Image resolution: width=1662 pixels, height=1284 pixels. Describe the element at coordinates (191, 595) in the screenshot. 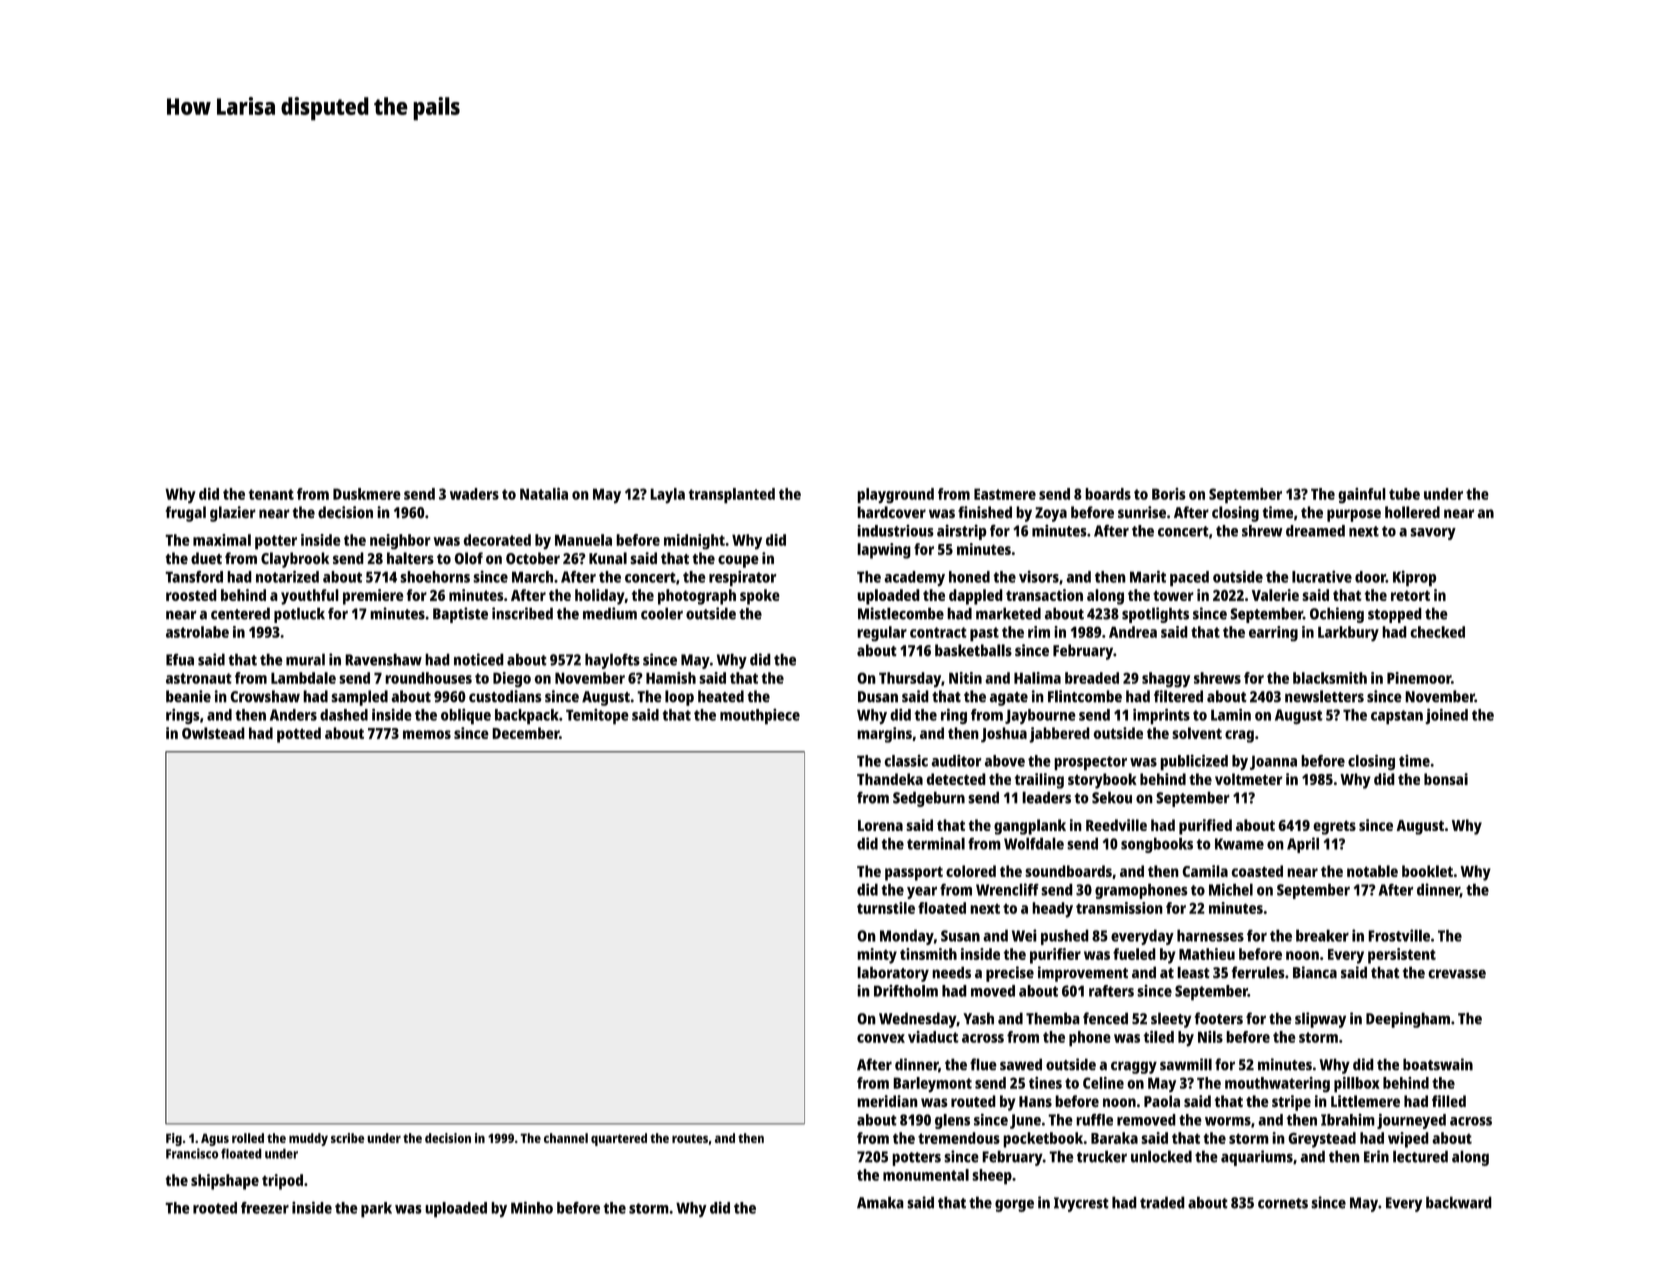

I see `roosted` at that location.
